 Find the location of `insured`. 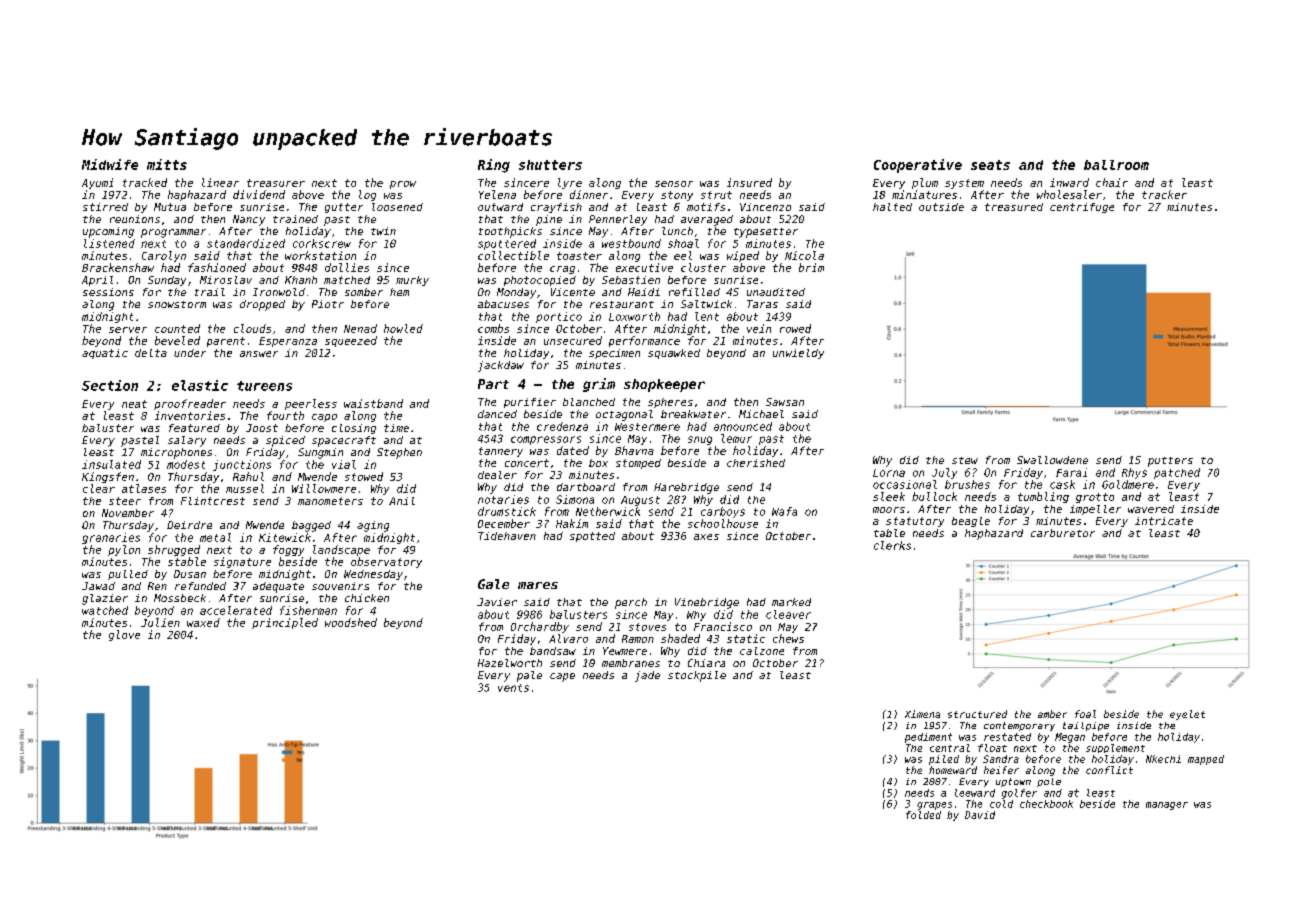

insured is located at coordinates (749, 182).
